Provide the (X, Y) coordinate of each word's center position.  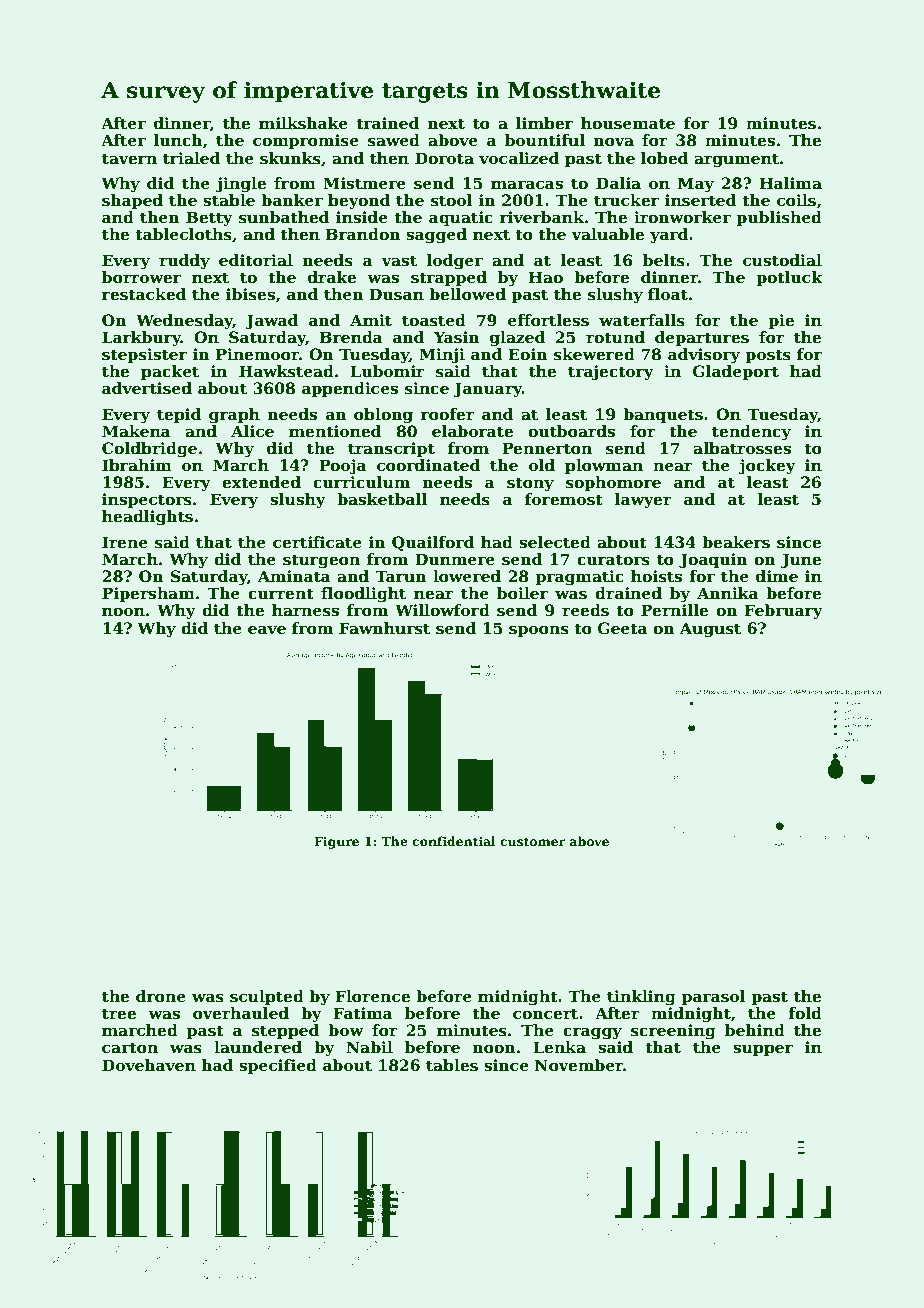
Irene (125, 542)
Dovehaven (149, 1065)
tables (452, 1065)
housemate (628, 123)
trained (387, 123)
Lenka (559, 1047)
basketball (382, 499)
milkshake (303, 123)
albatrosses (742, 448)
